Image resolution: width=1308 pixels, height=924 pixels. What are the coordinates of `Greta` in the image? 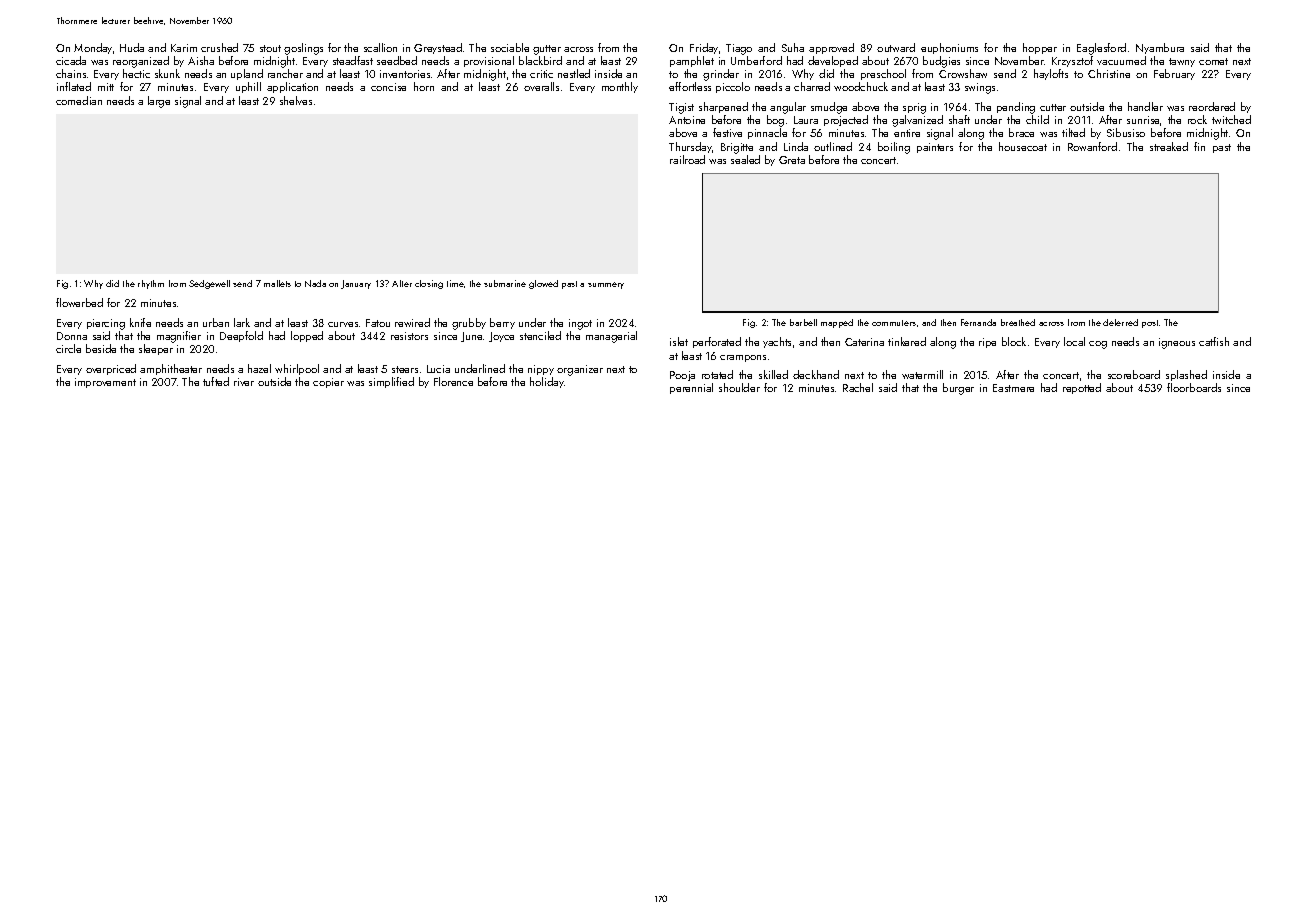 It's located at (792, 160).
